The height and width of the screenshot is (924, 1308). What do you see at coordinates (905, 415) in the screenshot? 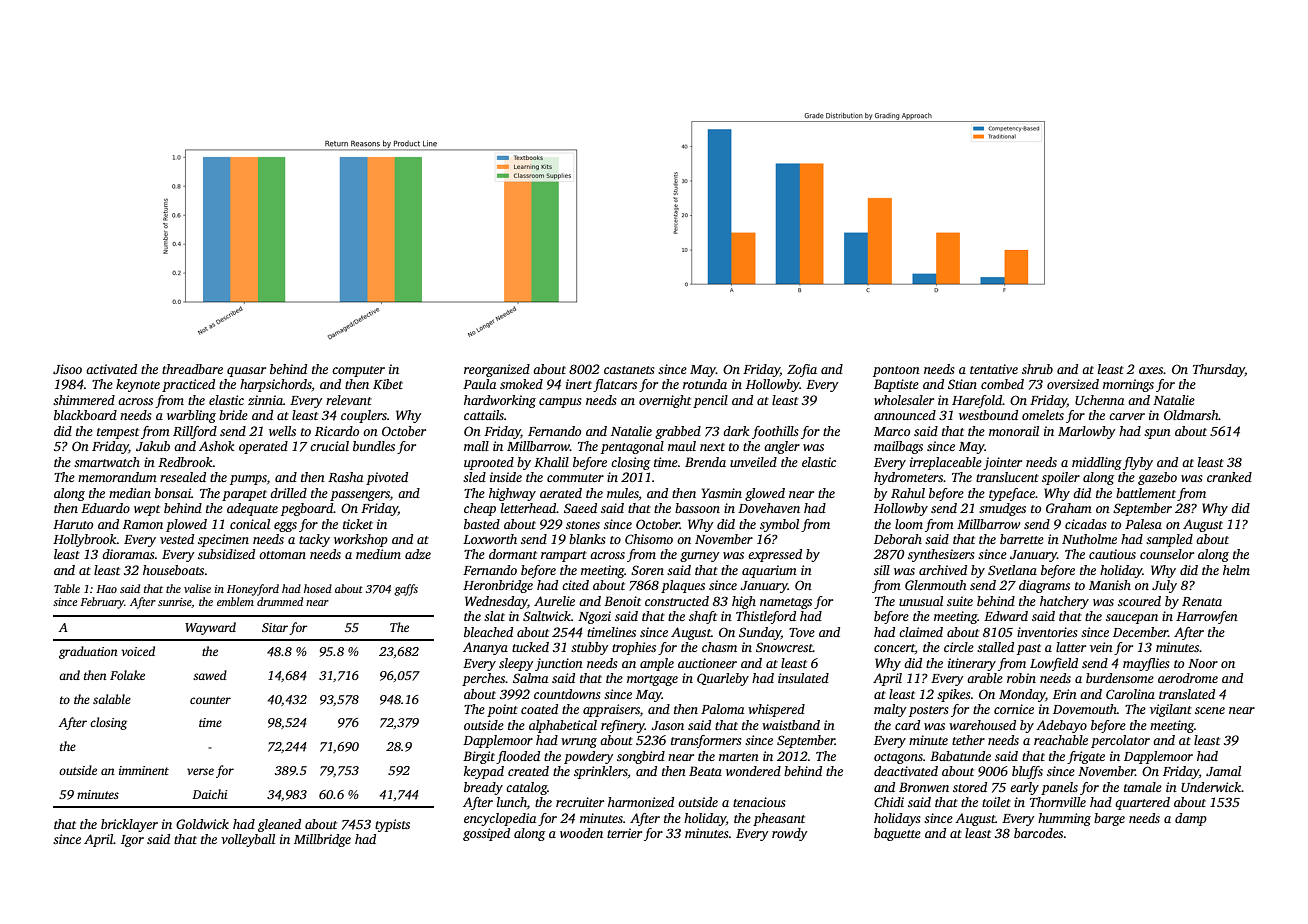
I see `announced` at bounding box center [905, 415].
